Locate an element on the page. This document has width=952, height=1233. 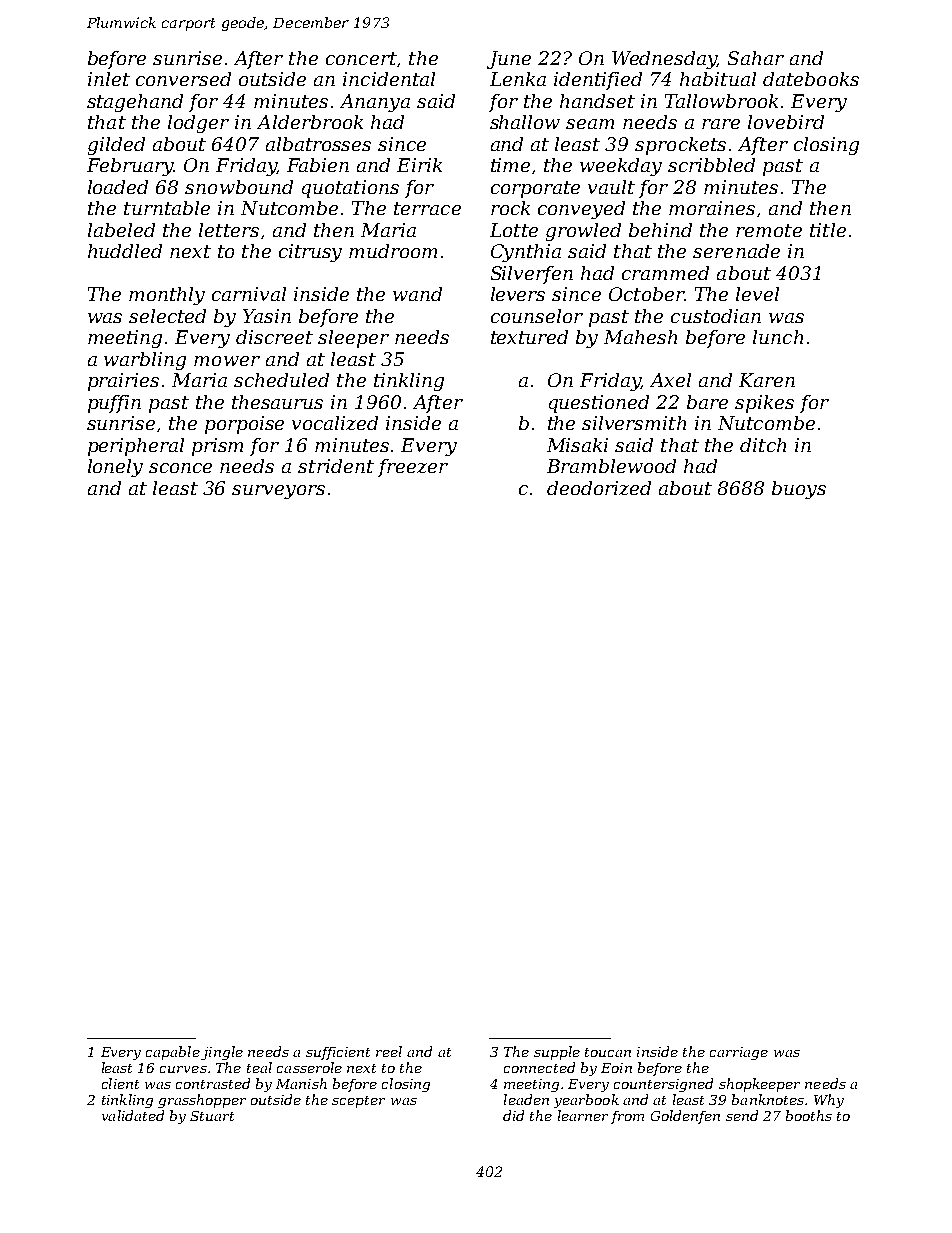
freezer is located at coordinates (413, 468).
